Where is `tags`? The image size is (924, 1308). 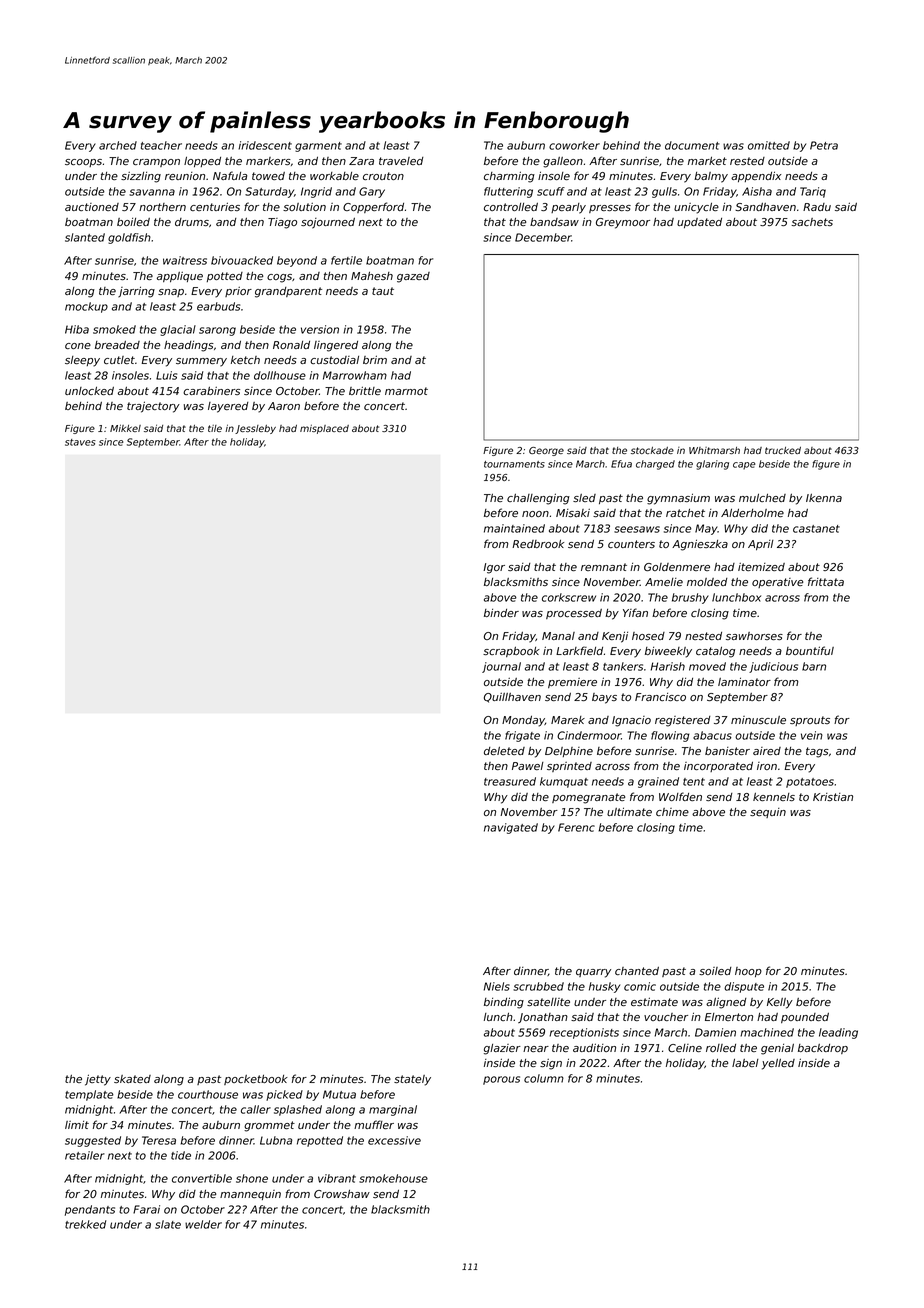
tags is located at coordinates (817, 752).
